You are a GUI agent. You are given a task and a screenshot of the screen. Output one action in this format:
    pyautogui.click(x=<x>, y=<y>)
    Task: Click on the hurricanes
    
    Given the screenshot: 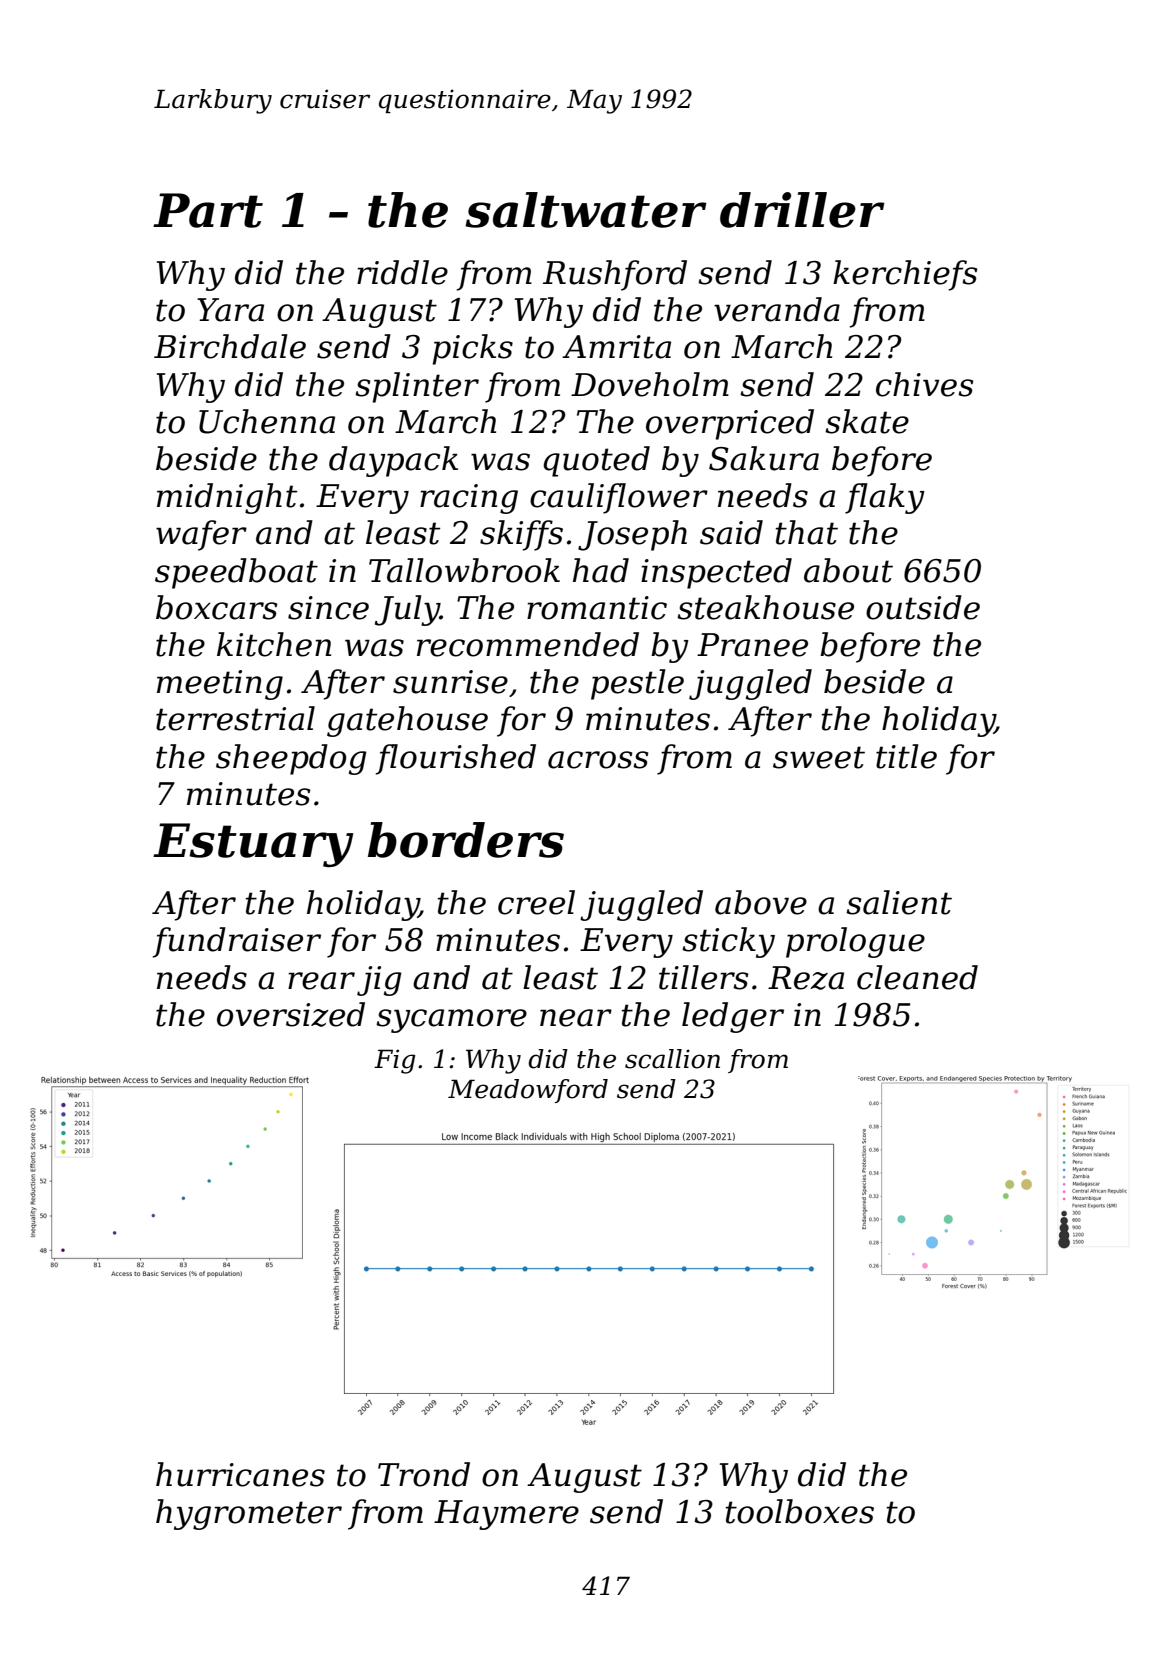 What is the action you would take?
    pyautogui.click(x=240, y=1474)
